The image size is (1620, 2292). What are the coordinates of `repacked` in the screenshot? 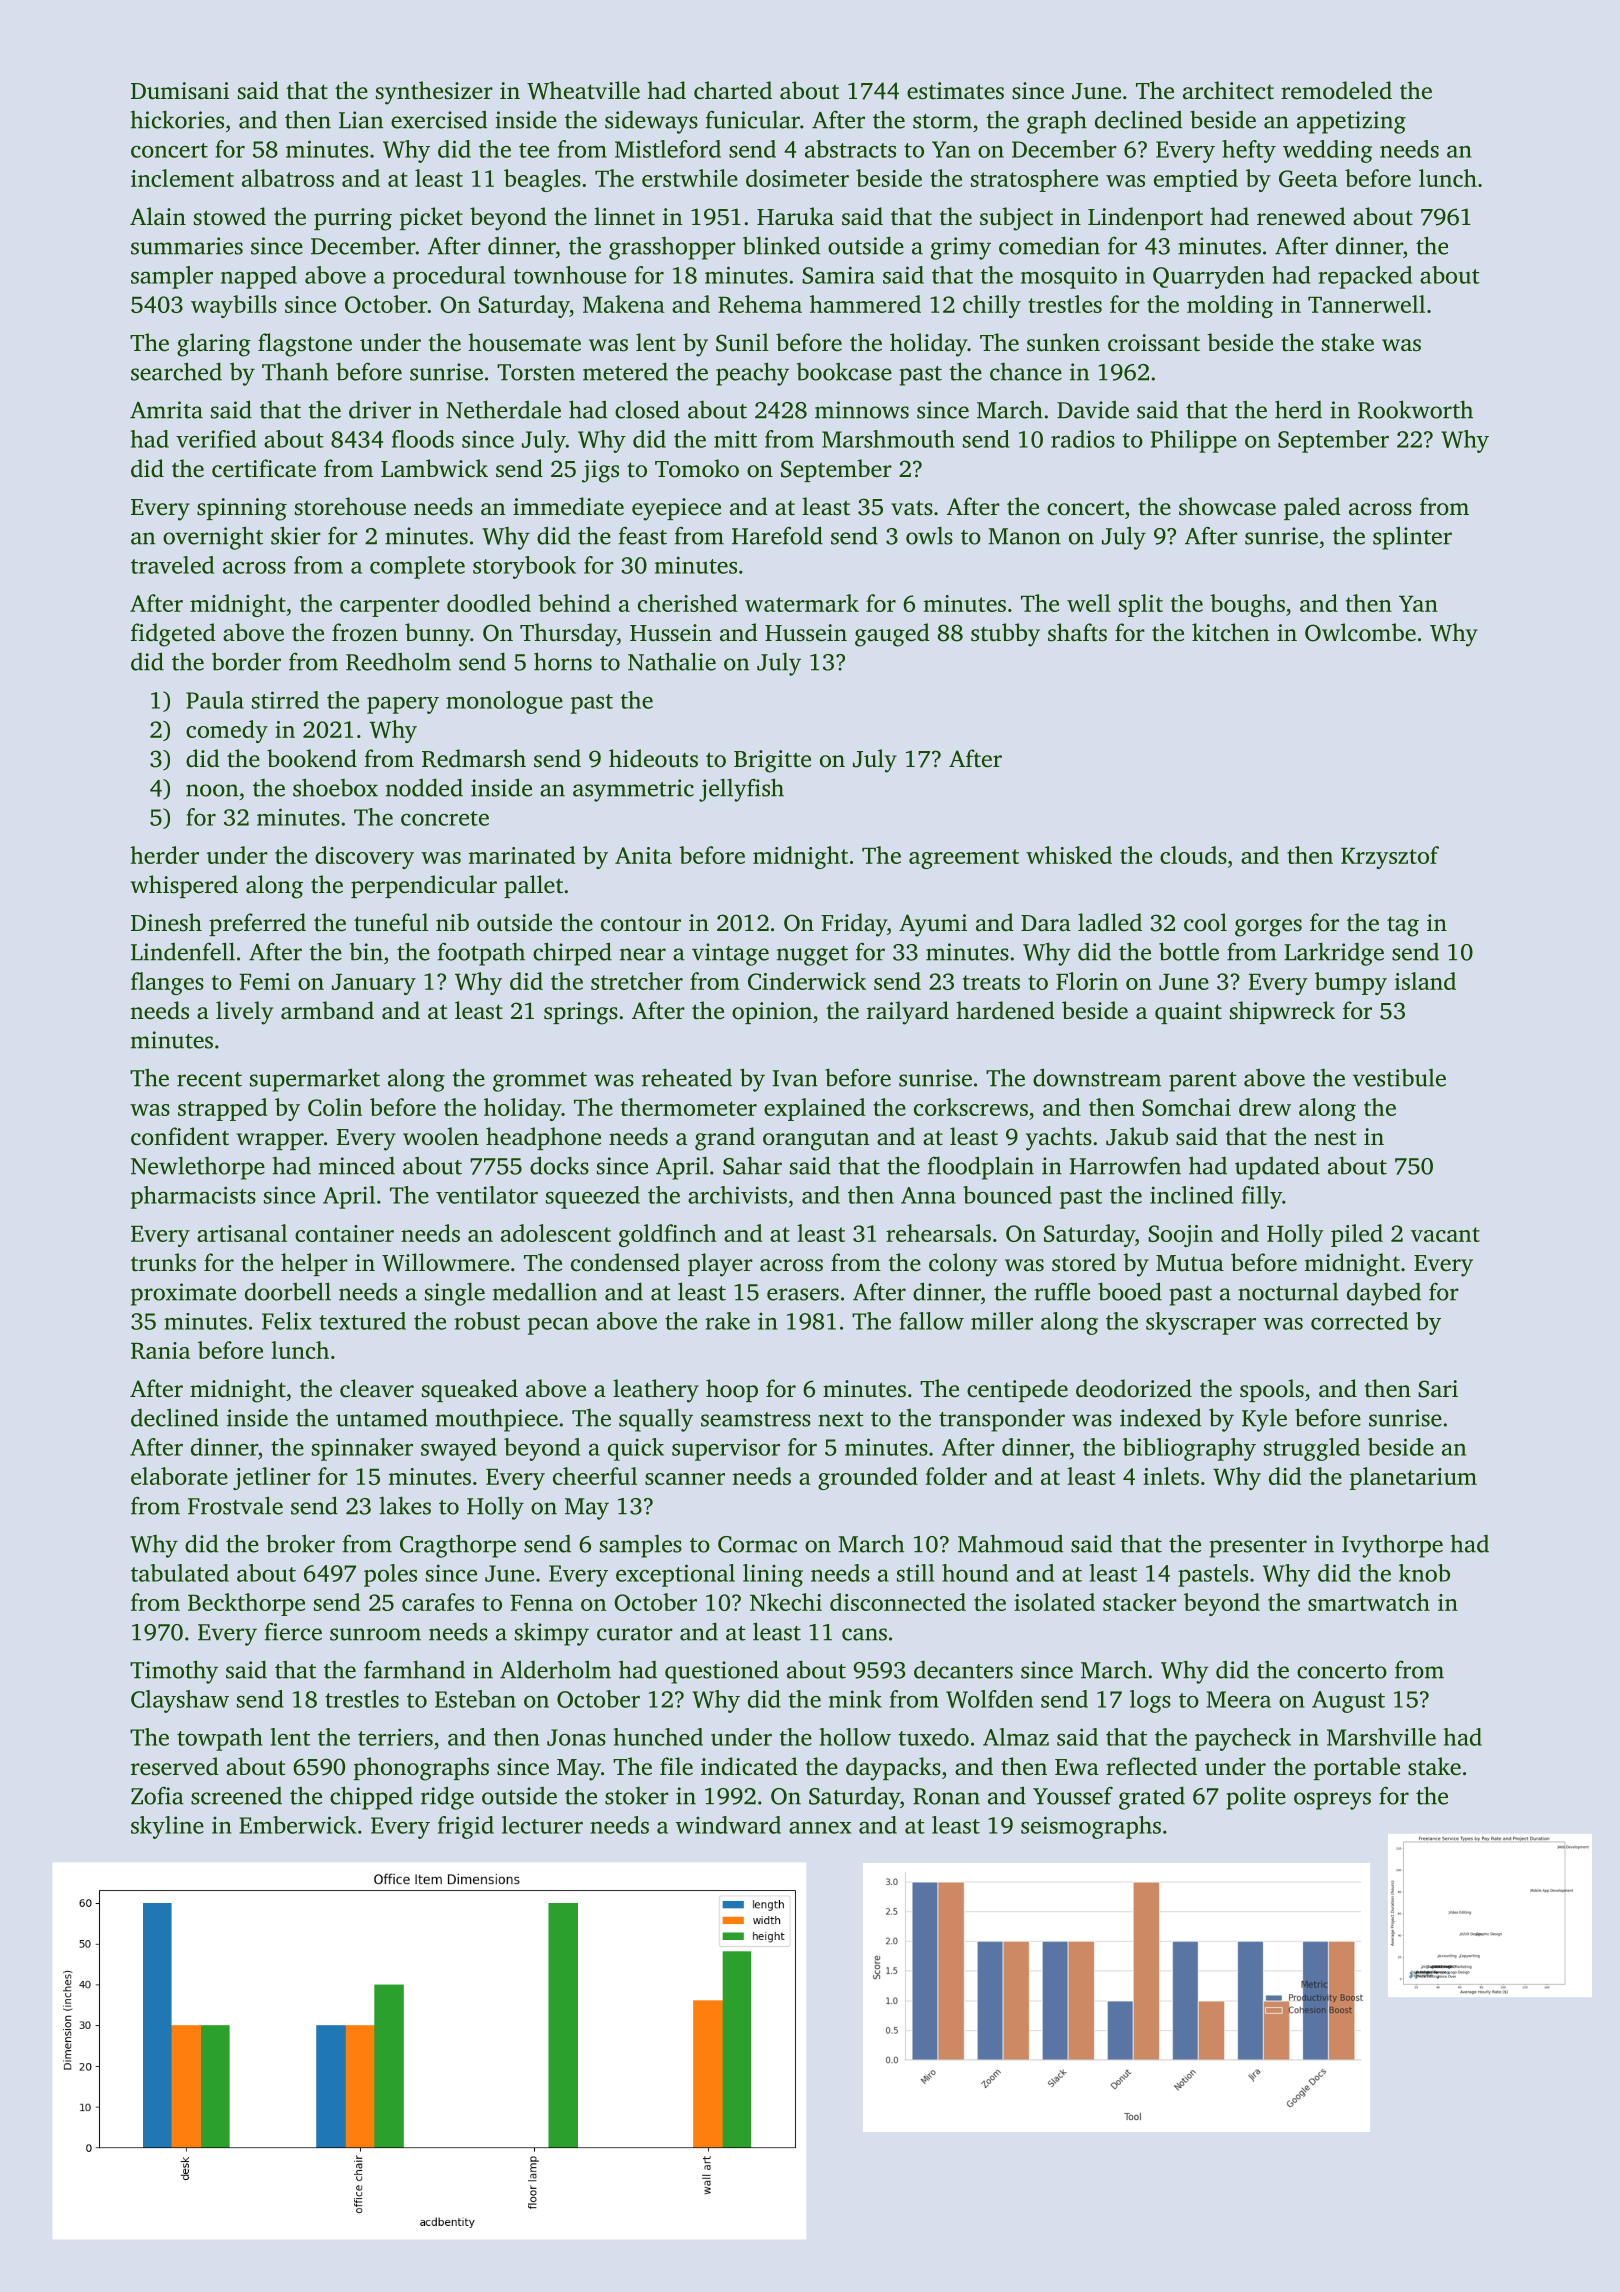 It's located at (1365, 277).
